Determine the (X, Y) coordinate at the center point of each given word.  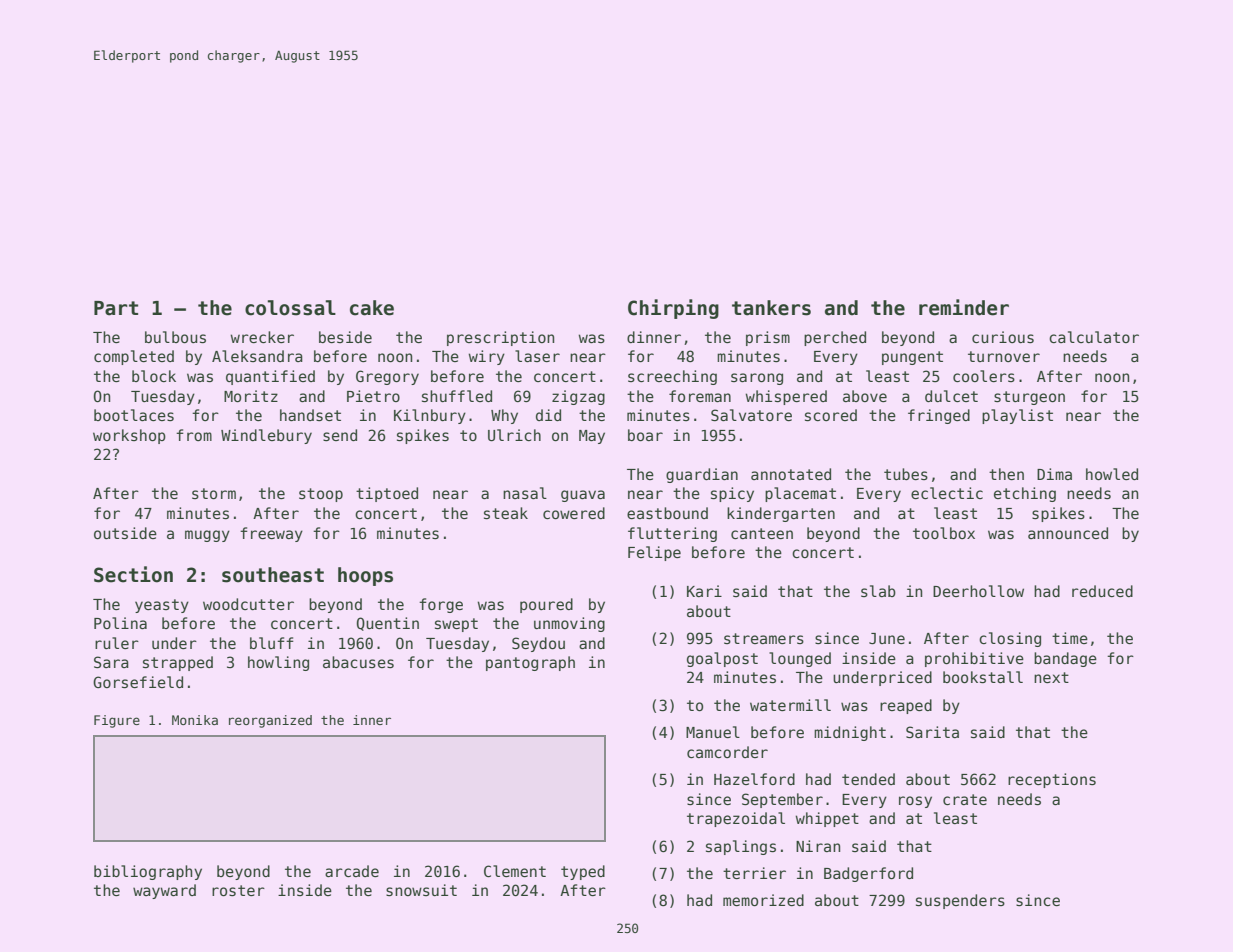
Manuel (713, 732)
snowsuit (421, 890)
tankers (771, 308)
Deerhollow (978, 591)
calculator (1094, 337)
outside (125, 533)
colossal (290, 308)
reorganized (270, 721)
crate (965, 799)
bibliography (148, 872)
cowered (574, 513)
